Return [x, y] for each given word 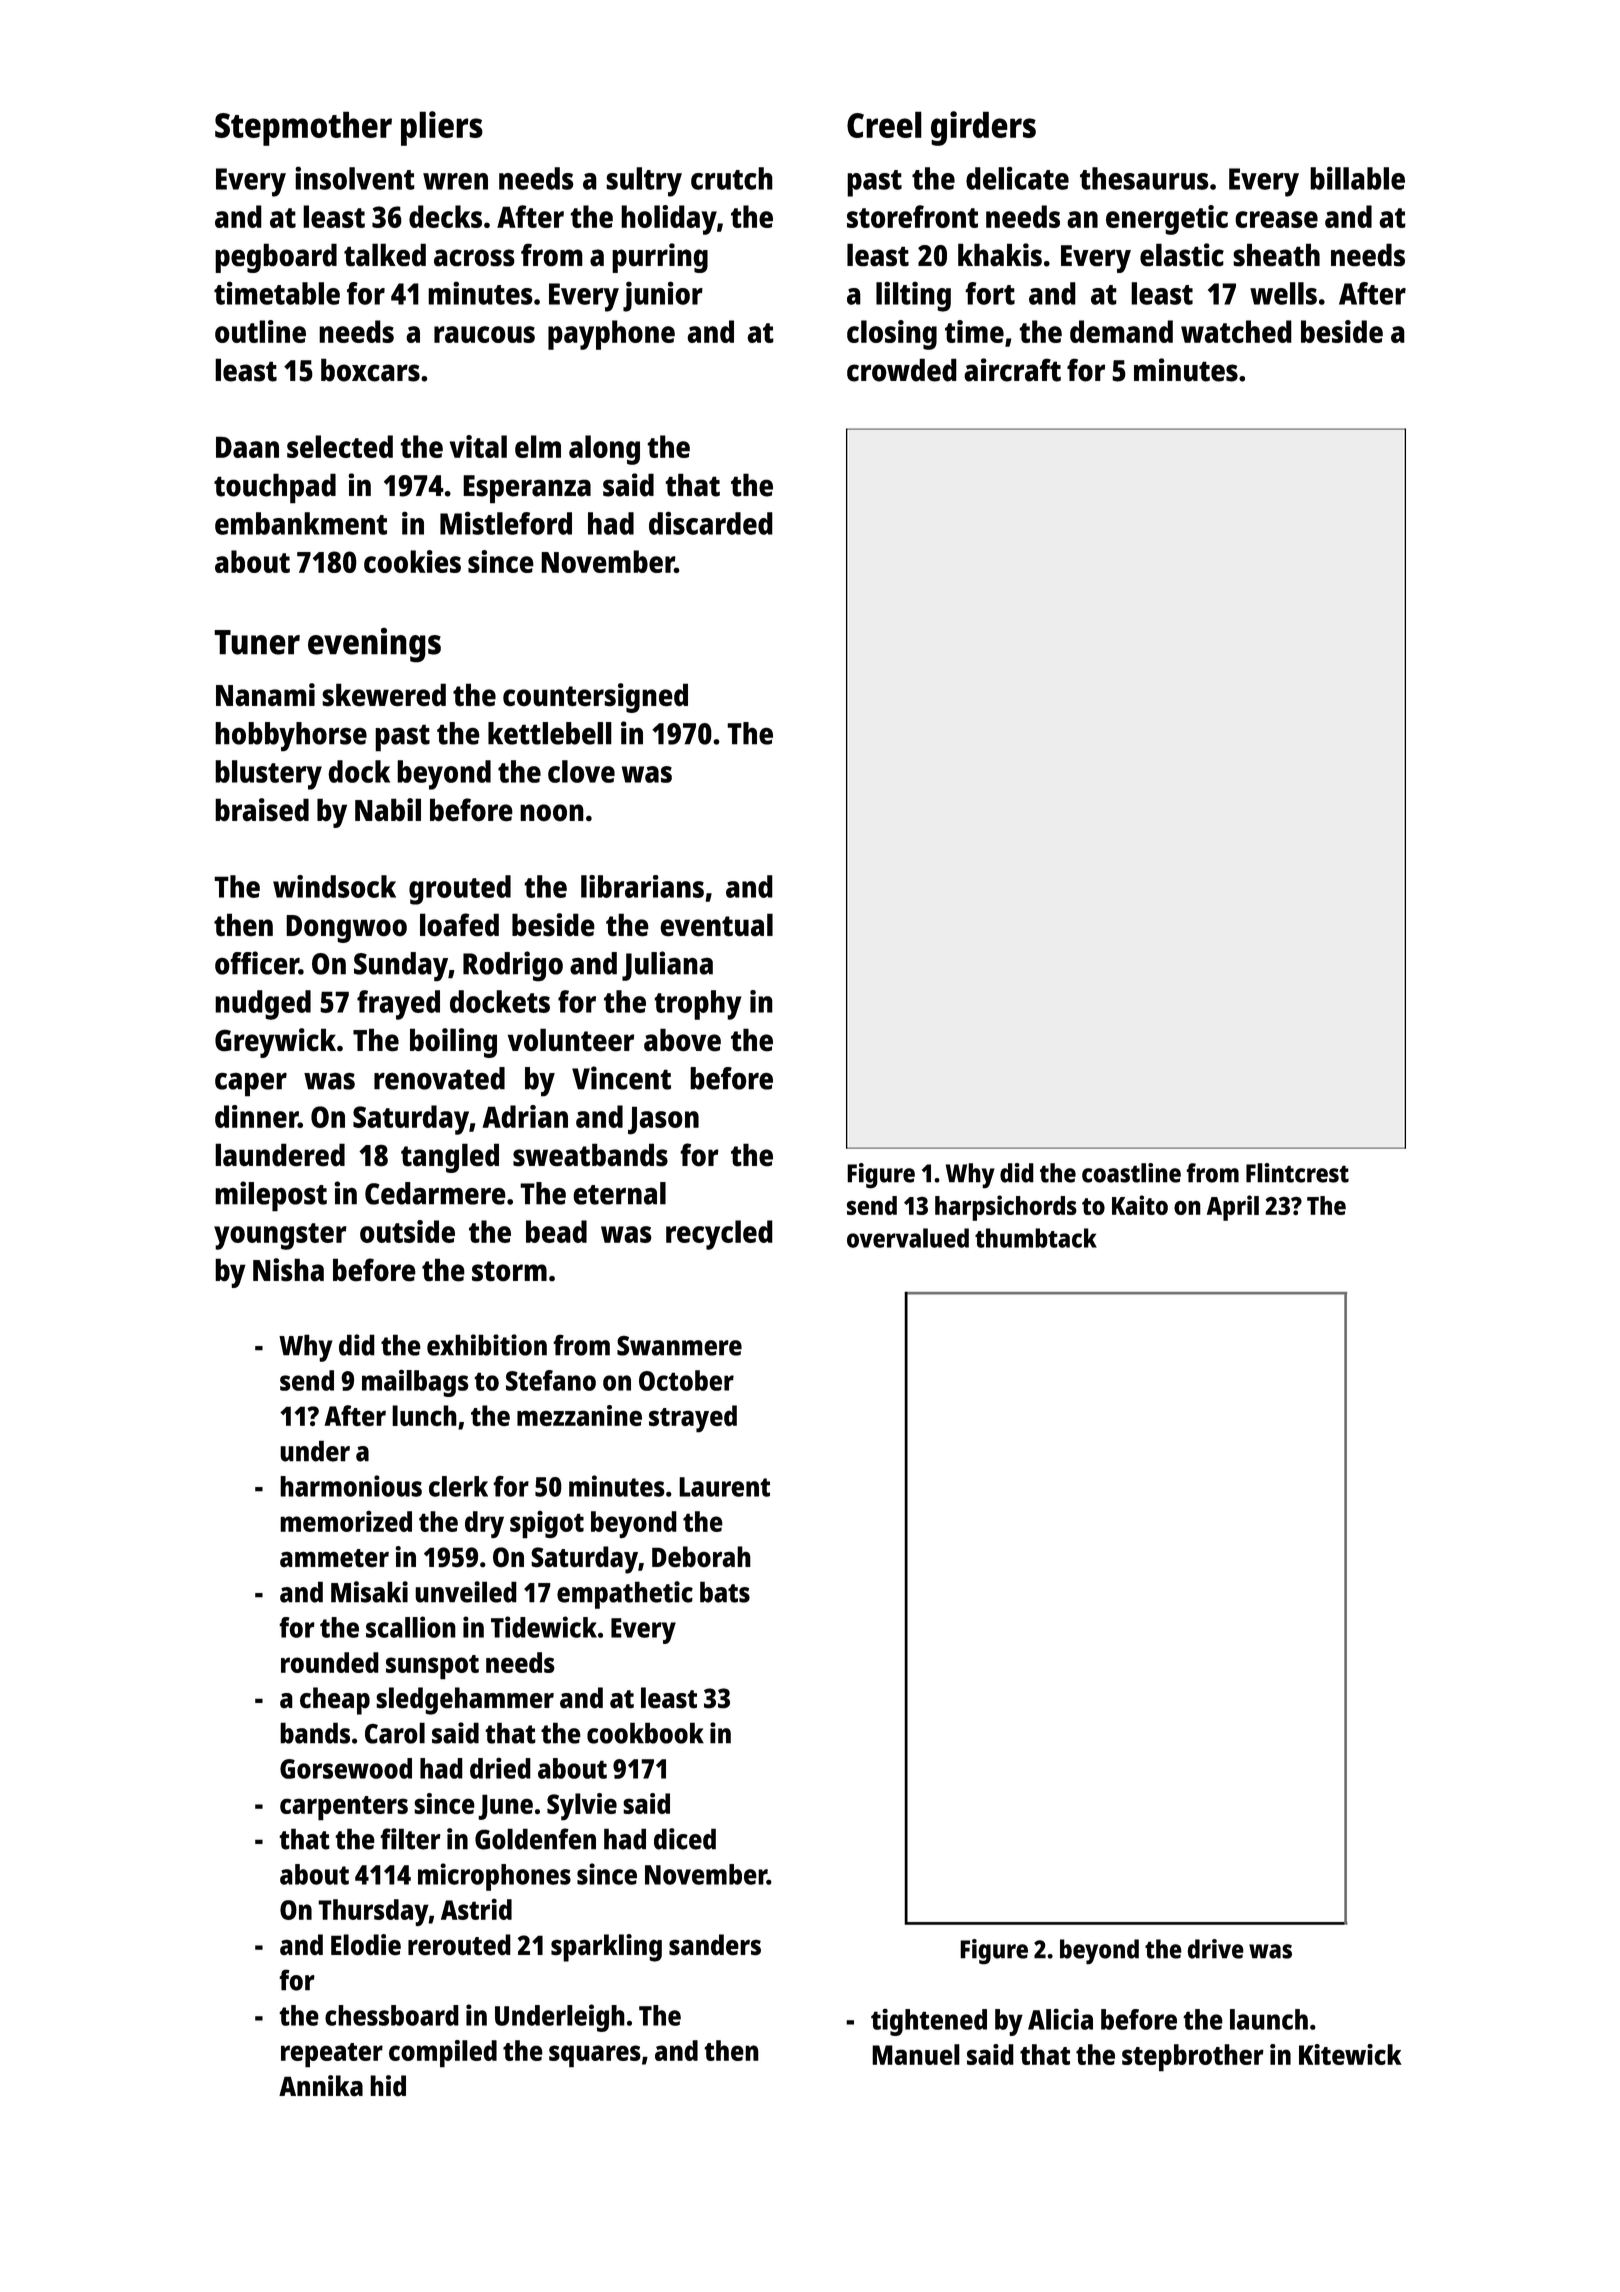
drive [1215, 1949]
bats [725, 1592]
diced [685, 1839]
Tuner [257, 642]
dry [484, 1524]
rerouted [459, 1945]
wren [455, 181]
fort [990, 293]
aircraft [1012, 370]
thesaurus [1144, 178]
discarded [711, 523]
